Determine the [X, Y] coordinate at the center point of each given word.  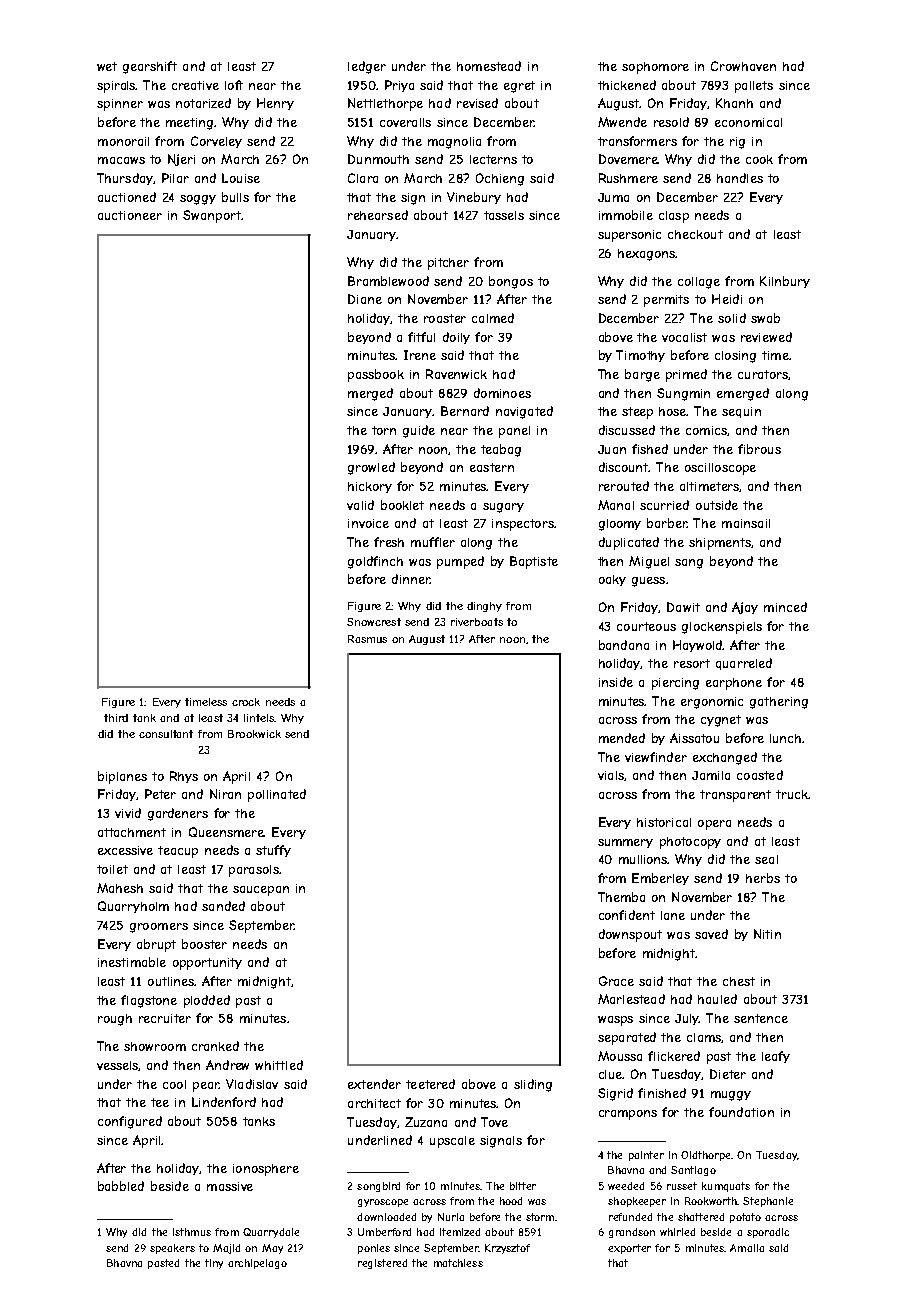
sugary [503, 508]
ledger [367, 67]
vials [611, 775]
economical [748, 122]
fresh [389, 542]
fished [650, 449]
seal [766, 859]
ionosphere [266, 1170]
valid [360, 505]
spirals [116, 87]
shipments [720, 544]
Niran [225, 794]
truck [792, 794]
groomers [159, 928]
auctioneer [130, 215]
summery [625, 843]
